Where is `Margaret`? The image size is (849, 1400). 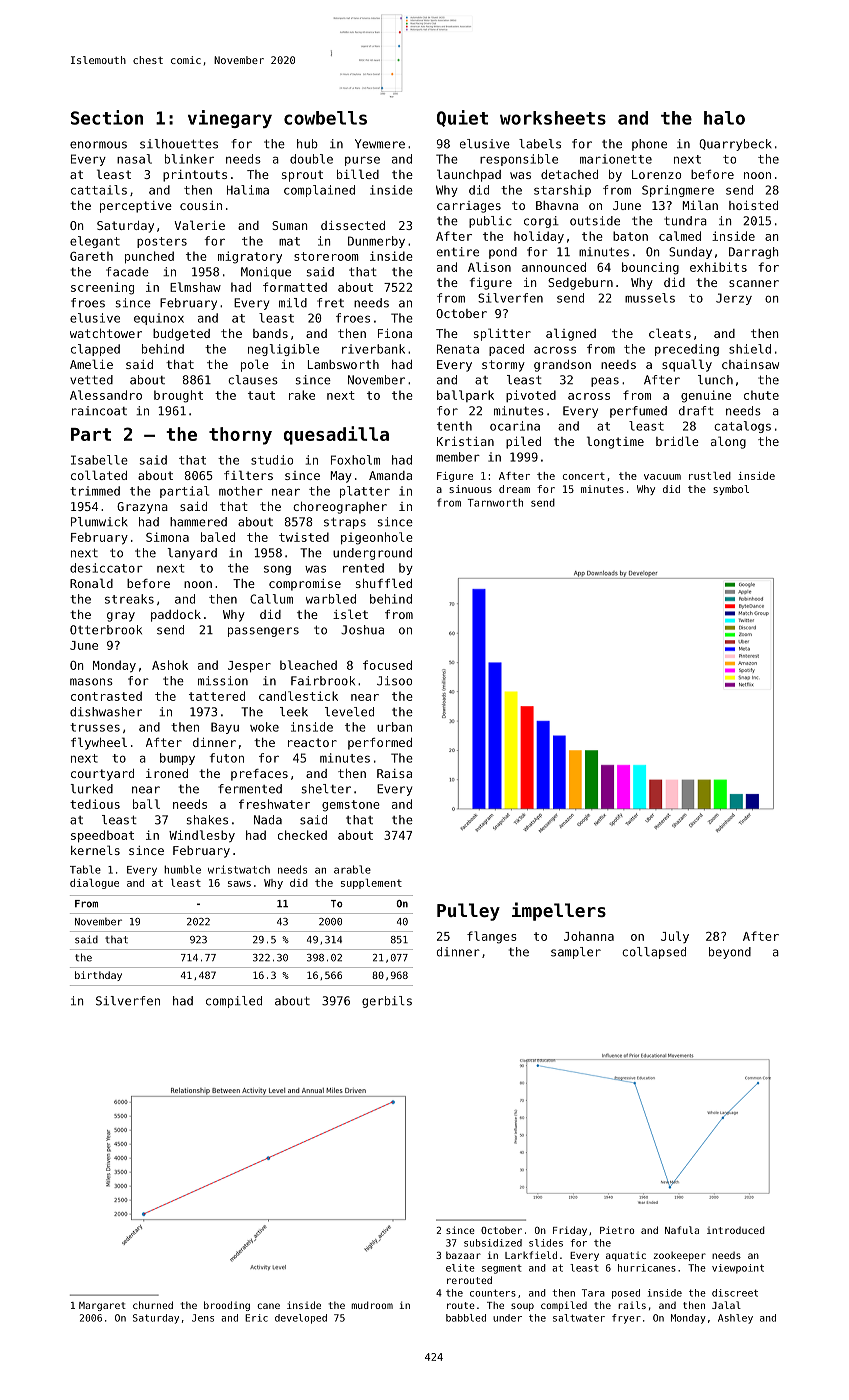 Margaret is located at coordinates (102, 1306).
